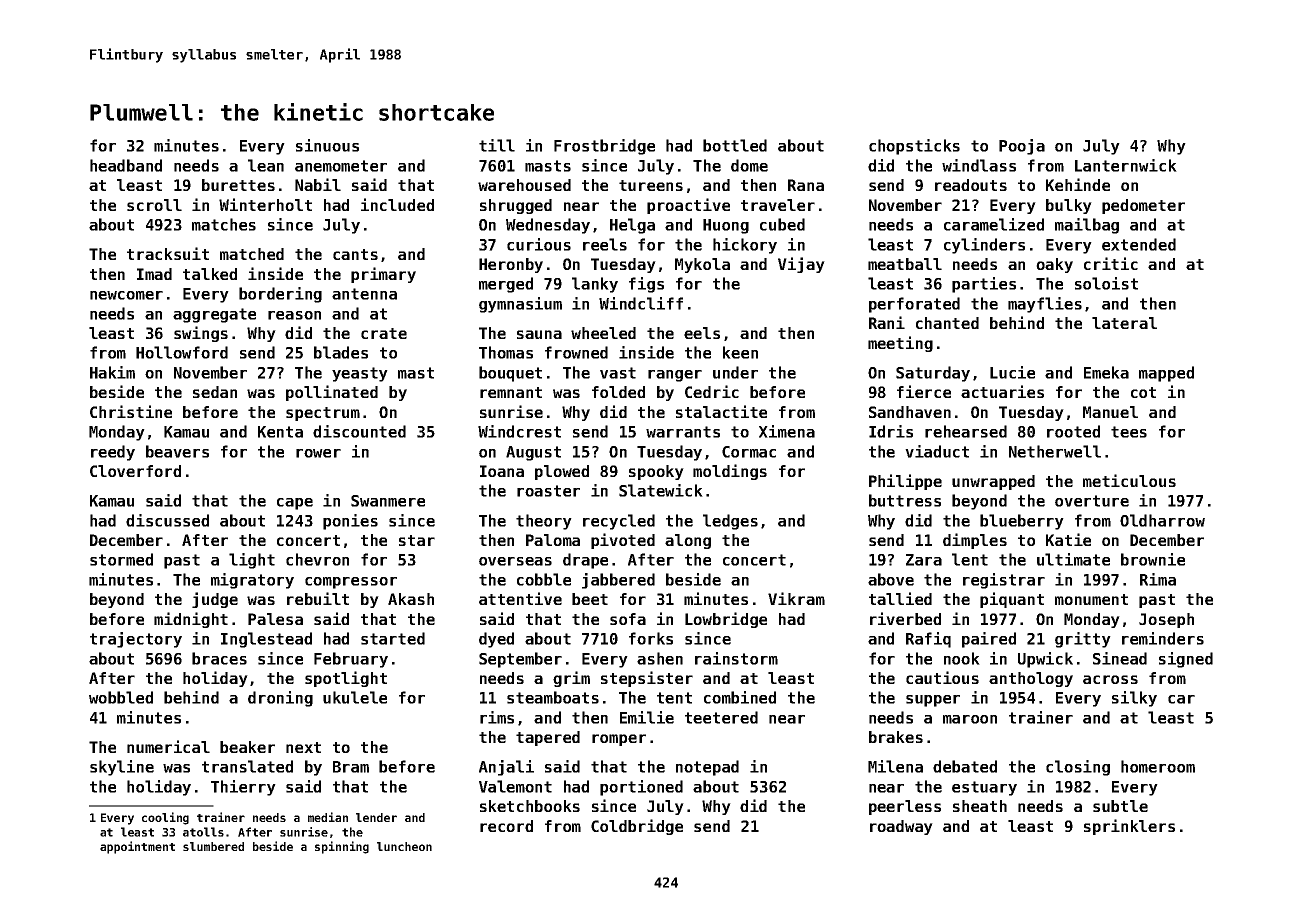 The image size is (1308, 924). I want to click on rainstorm, so click(736, 658).
